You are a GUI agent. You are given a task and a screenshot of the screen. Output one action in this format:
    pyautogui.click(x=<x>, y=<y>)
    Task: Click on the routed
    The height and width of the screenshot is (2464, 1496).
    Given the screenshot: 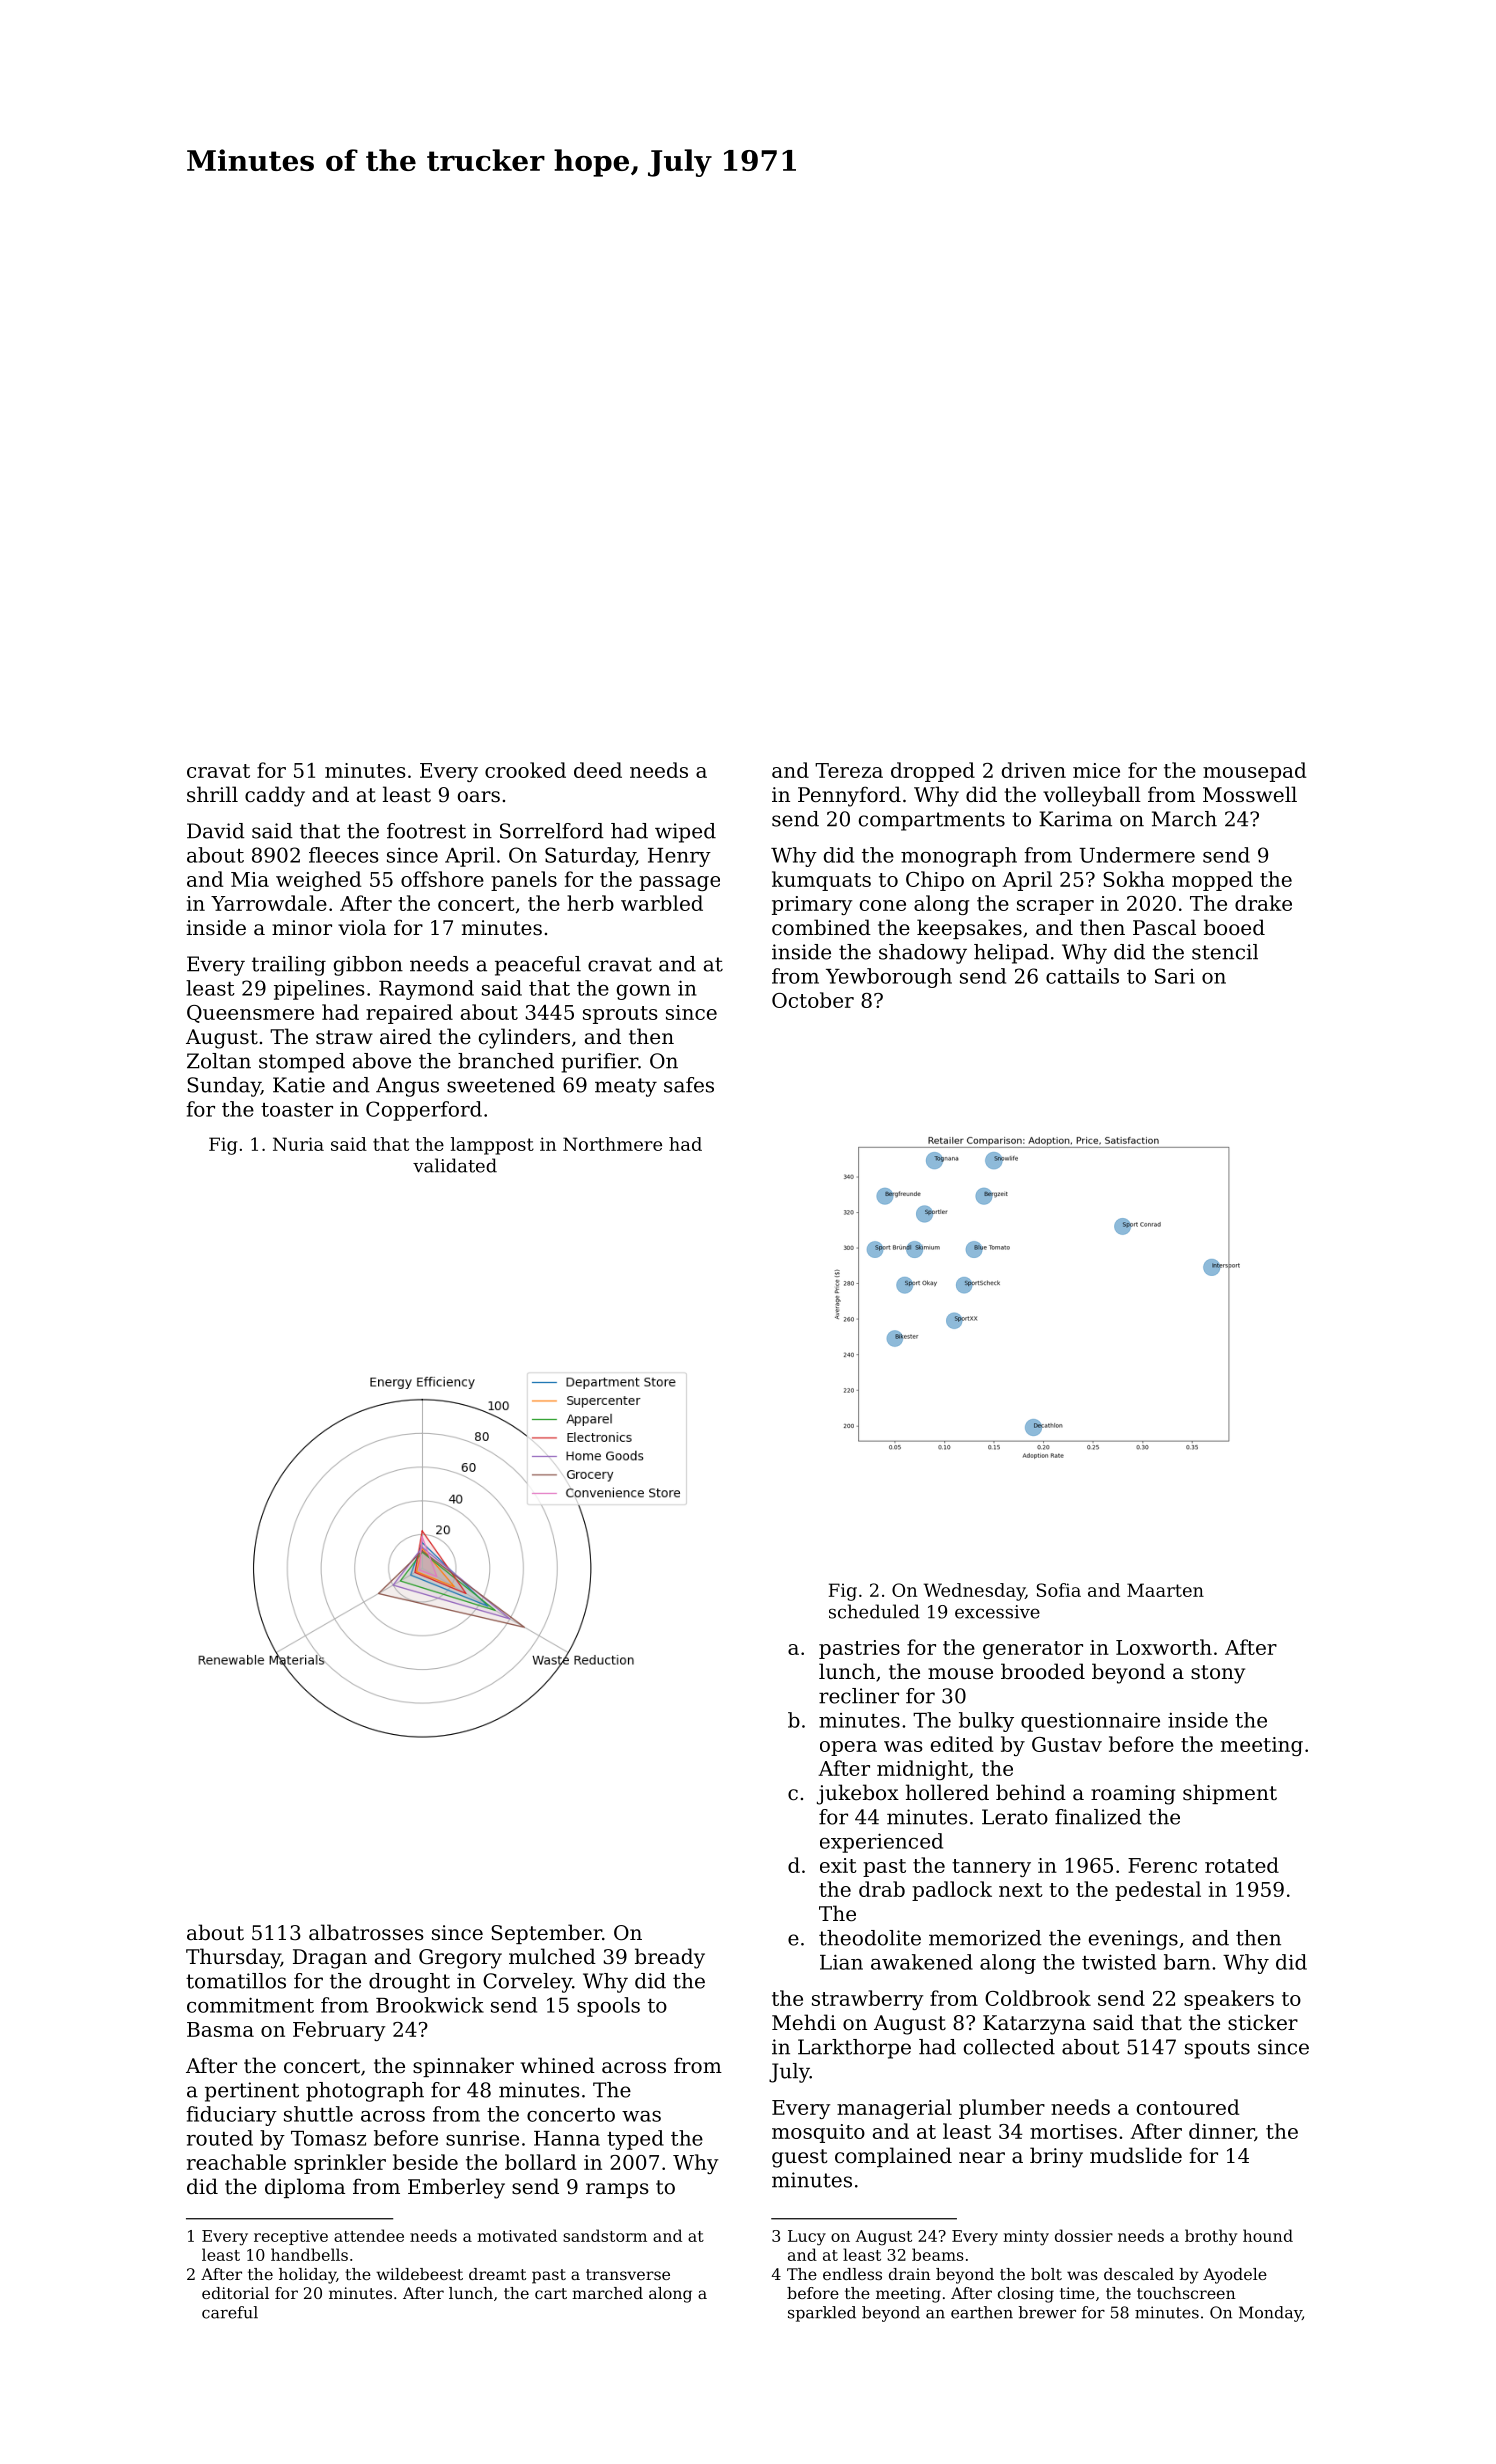 What is the action you would take?
    pyautogui.click(x=219, y=2138)
